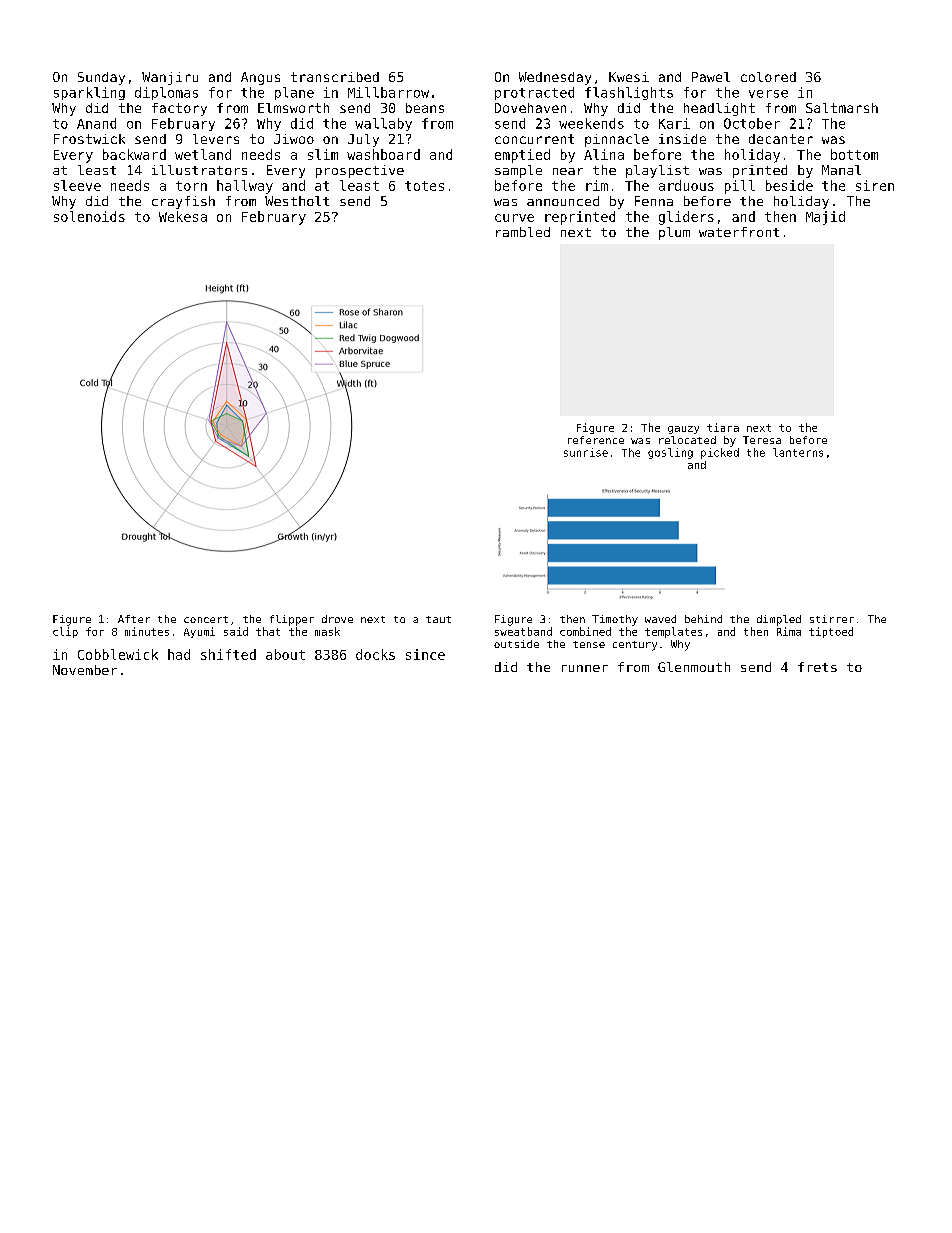 The width and height of the screenshot is (952, 1233). I want to click on Wekesa, so click(183, 216).
